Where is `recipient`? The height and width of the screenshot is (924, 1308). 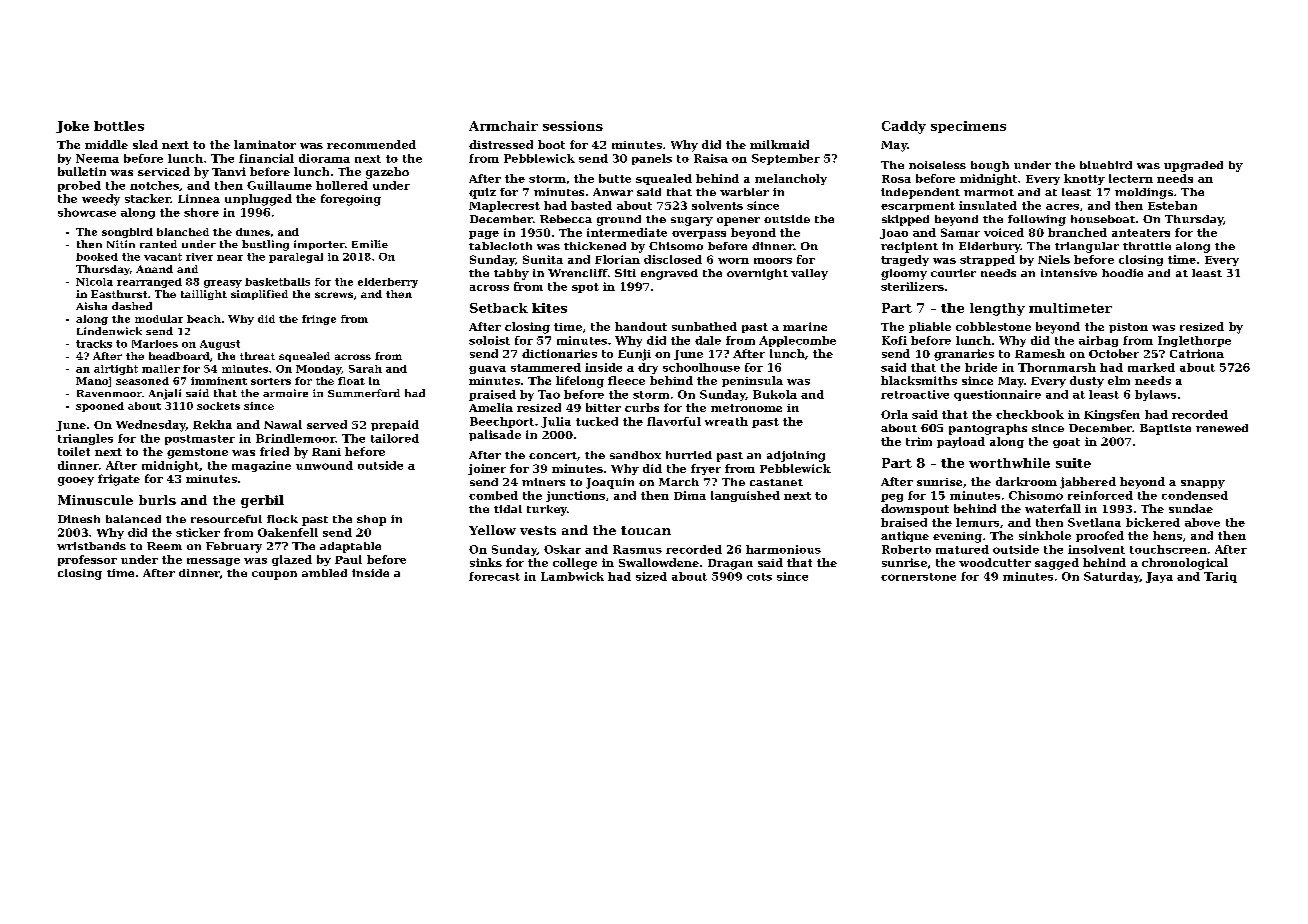 recipient is located at coordinates (909, 247).
